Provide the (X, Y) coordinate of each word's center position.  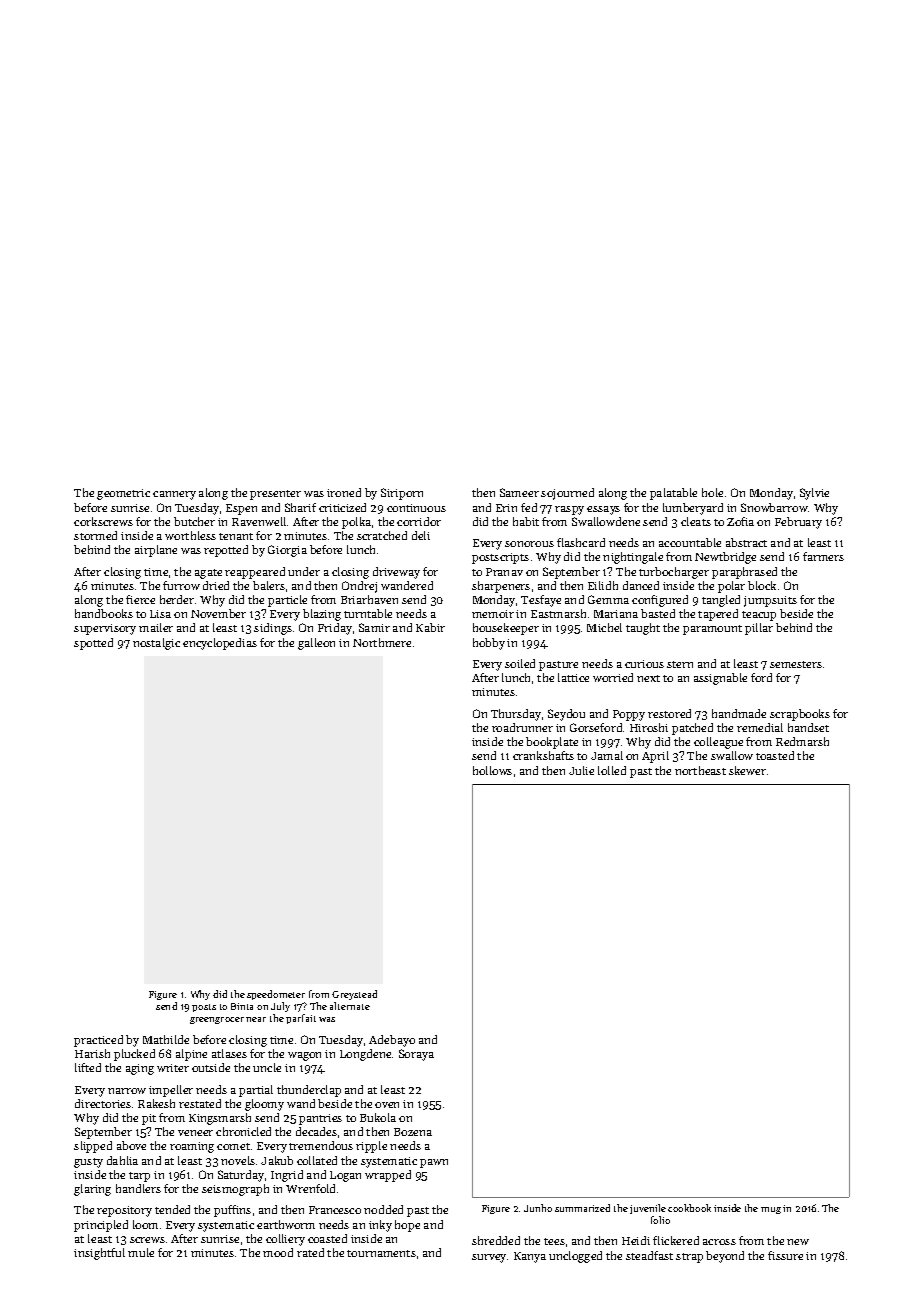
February (798, 523)
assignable (720, 679)
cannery (174, 495)
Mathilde (166, 1039)
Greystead (354, 995)
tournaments (381, 1253)
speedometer (276, 995)
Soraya (416, 1055)
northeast (700, 770)
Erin (506, 508)
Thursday (516, 715)
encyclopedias (220, 644)
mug (771, 1210)
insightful (99, 1254)
